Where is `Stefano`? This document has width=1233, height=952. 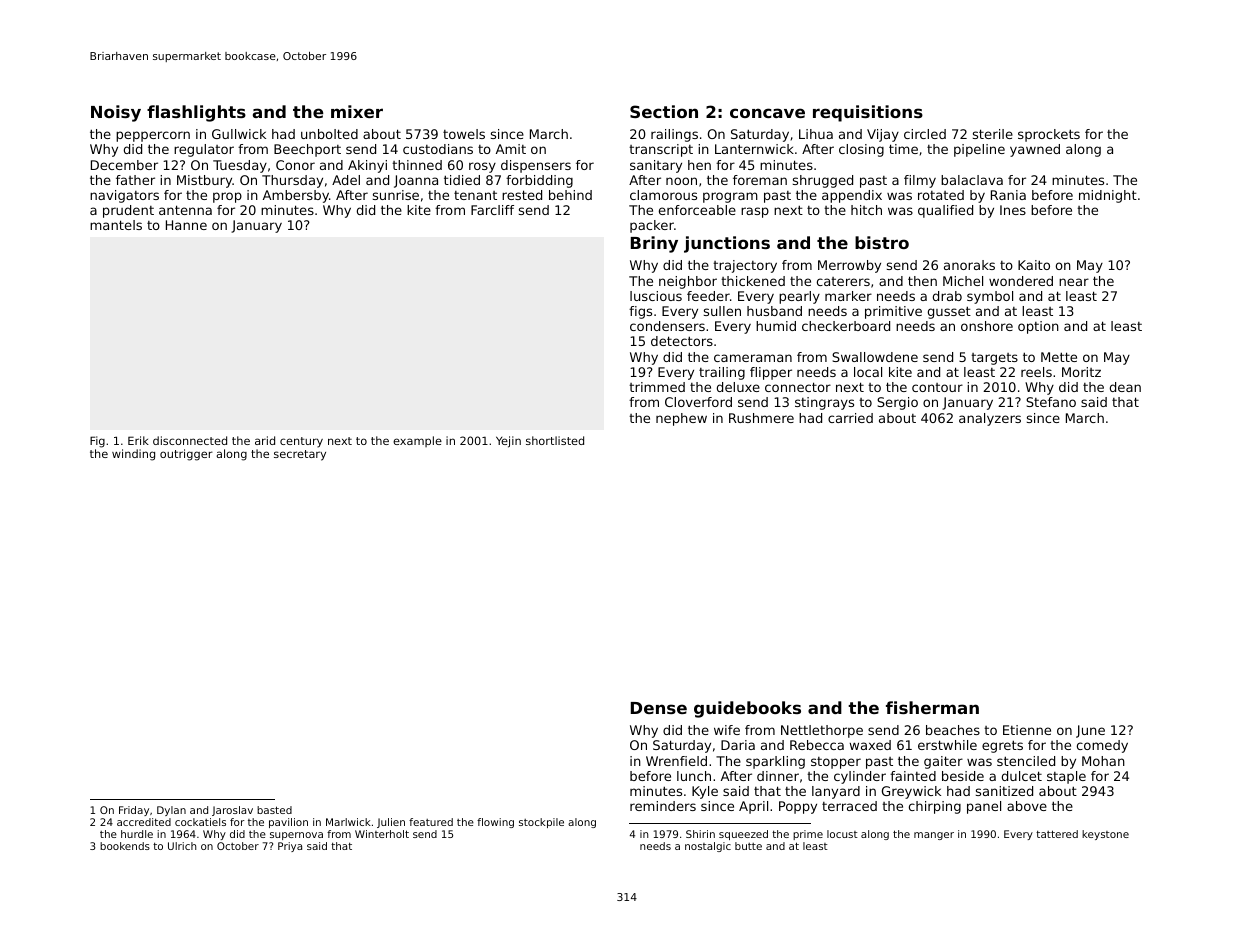
Stefano is located at coordinates (1051, 402).
